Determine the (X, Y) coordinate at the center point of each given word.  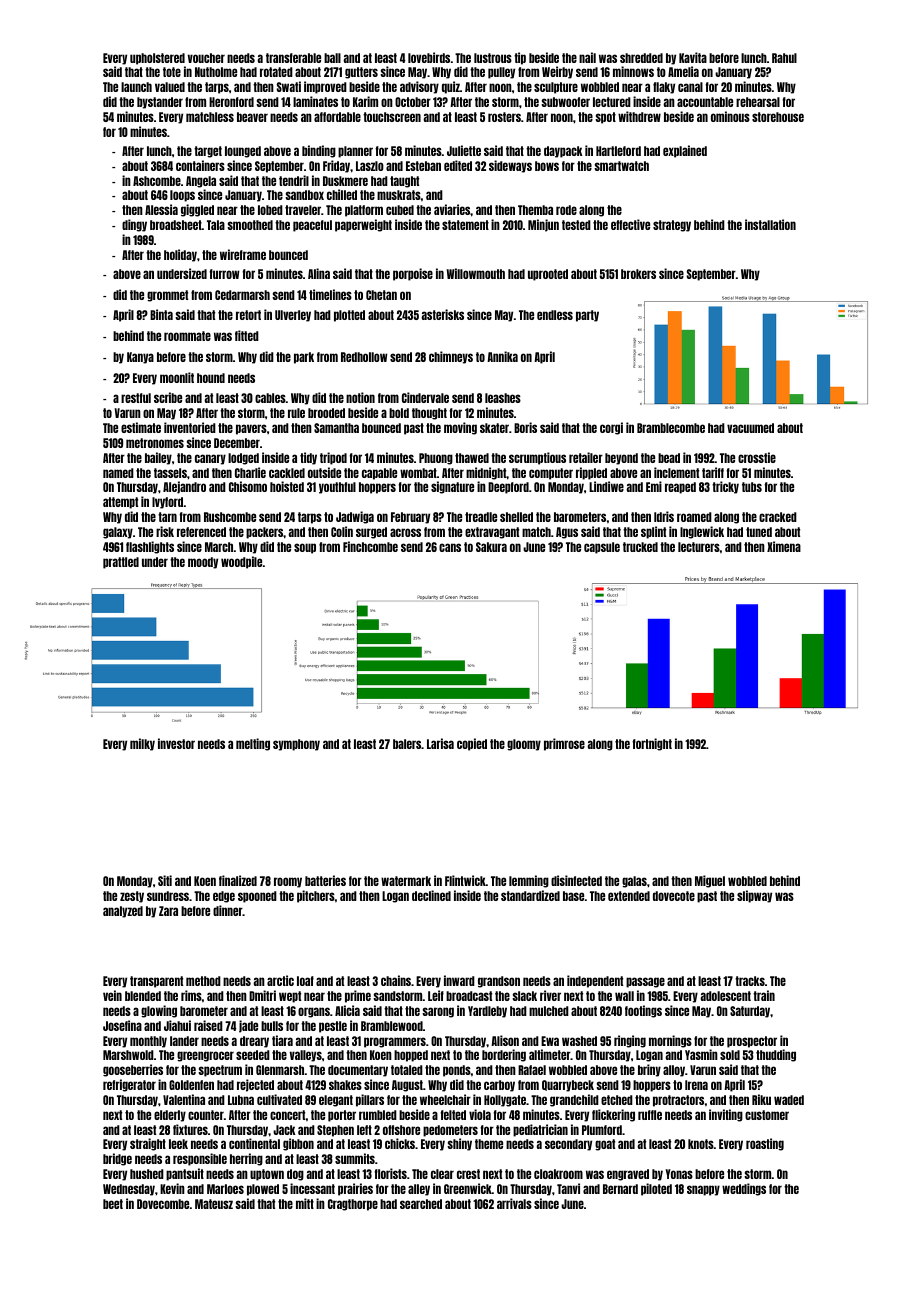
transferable (293, 58)
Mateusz (214, 1204)
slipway (754, 896)
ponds (457, 1071)
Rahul (784, 58)
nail (587, 57)
